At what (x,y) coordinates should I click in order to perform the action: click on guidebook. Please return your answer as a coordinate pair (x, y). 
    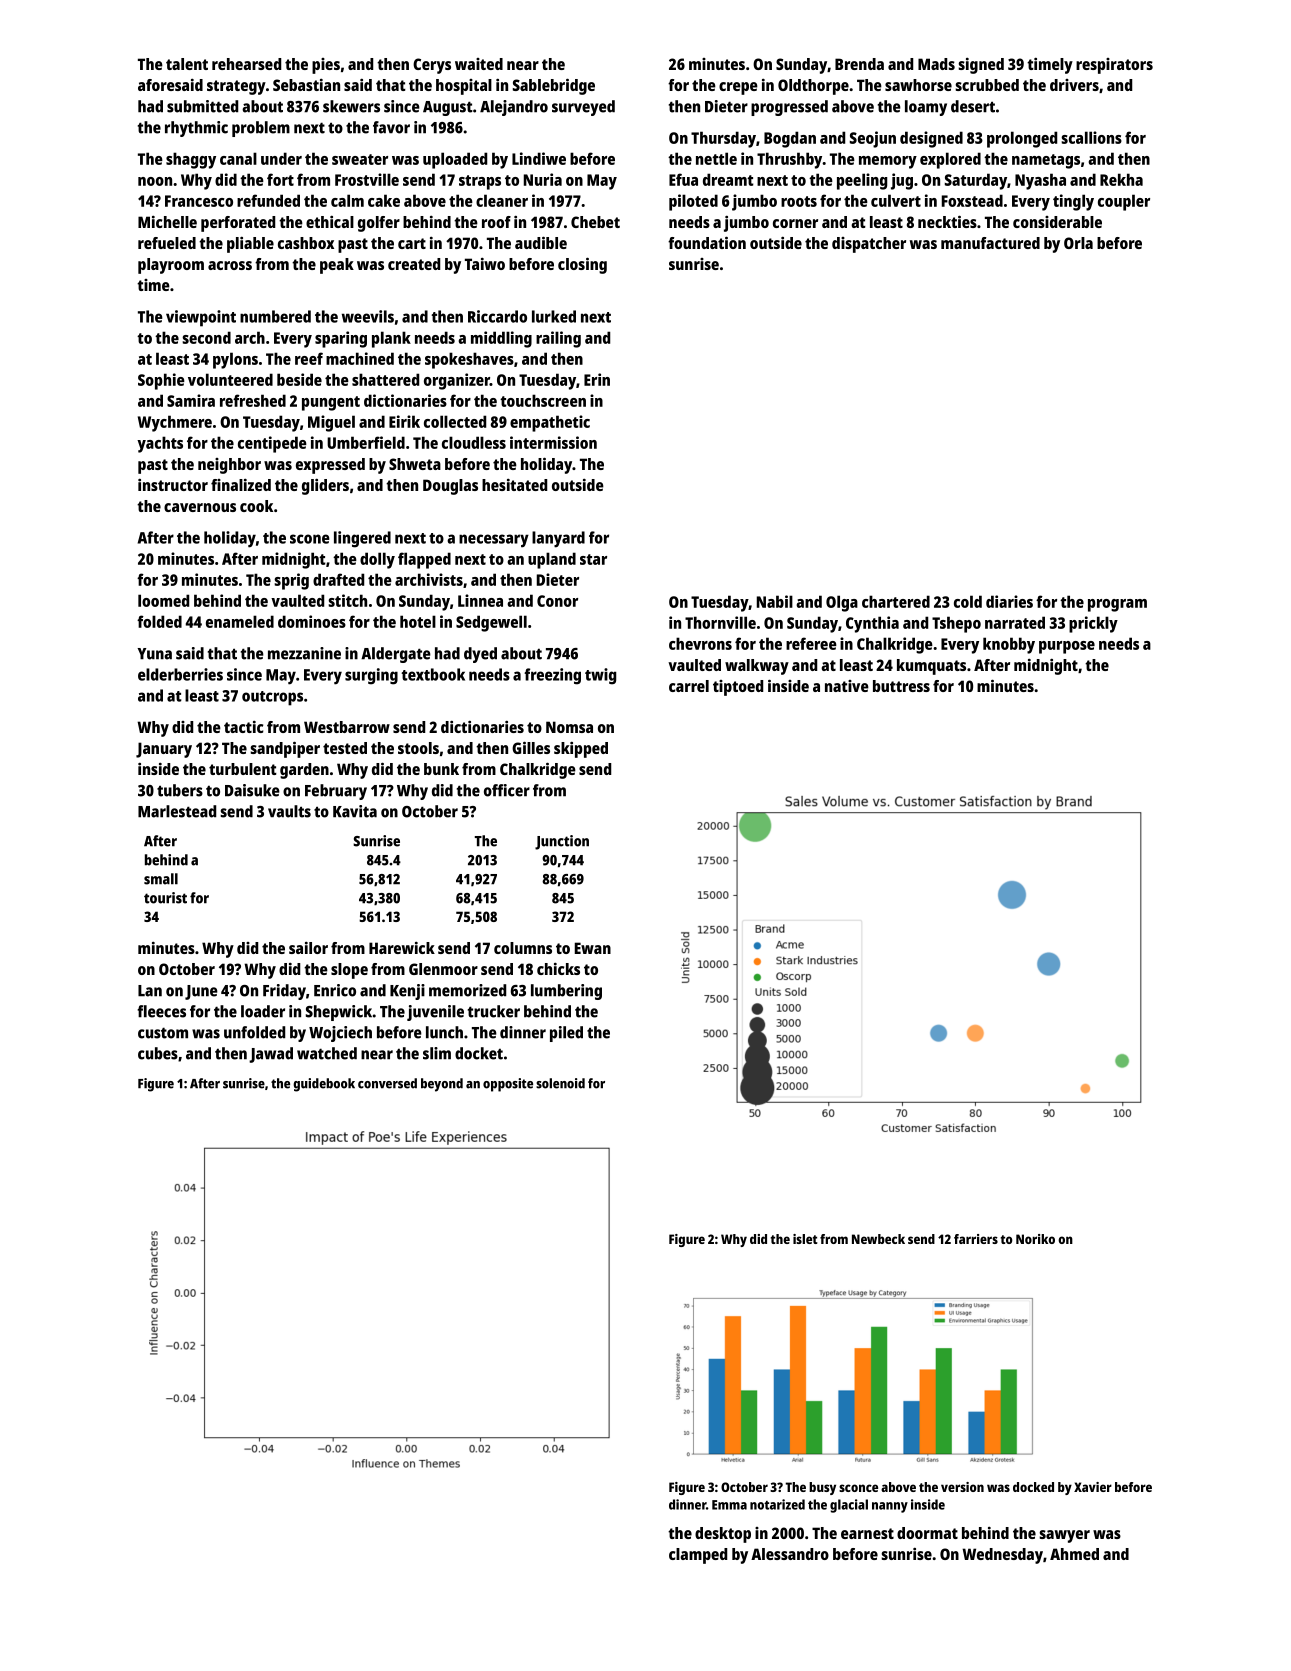
    Looking at the image, I should click on (324, 1085).
